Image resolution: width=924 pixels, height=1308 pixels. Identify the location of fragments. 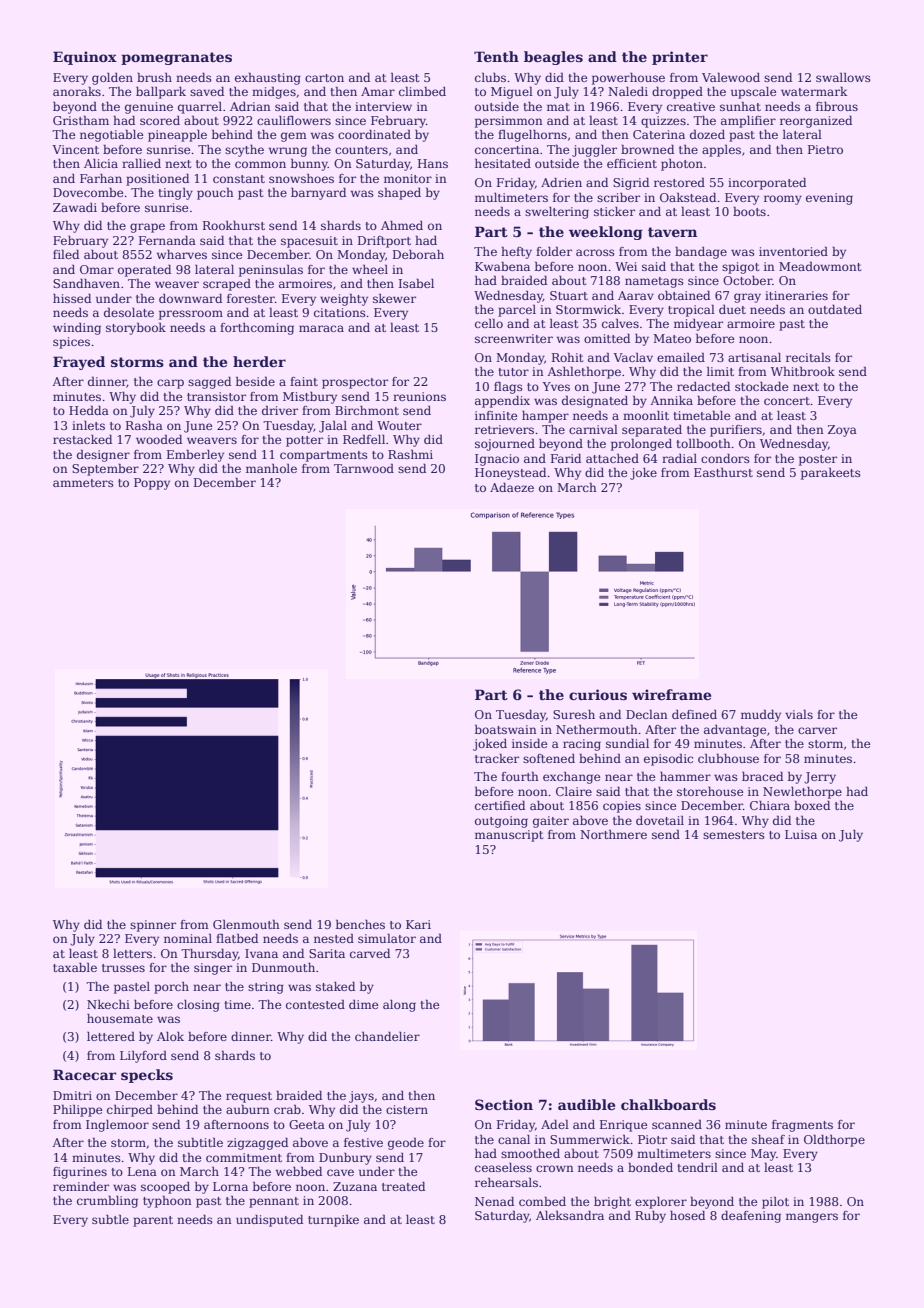
(802, 1126).
